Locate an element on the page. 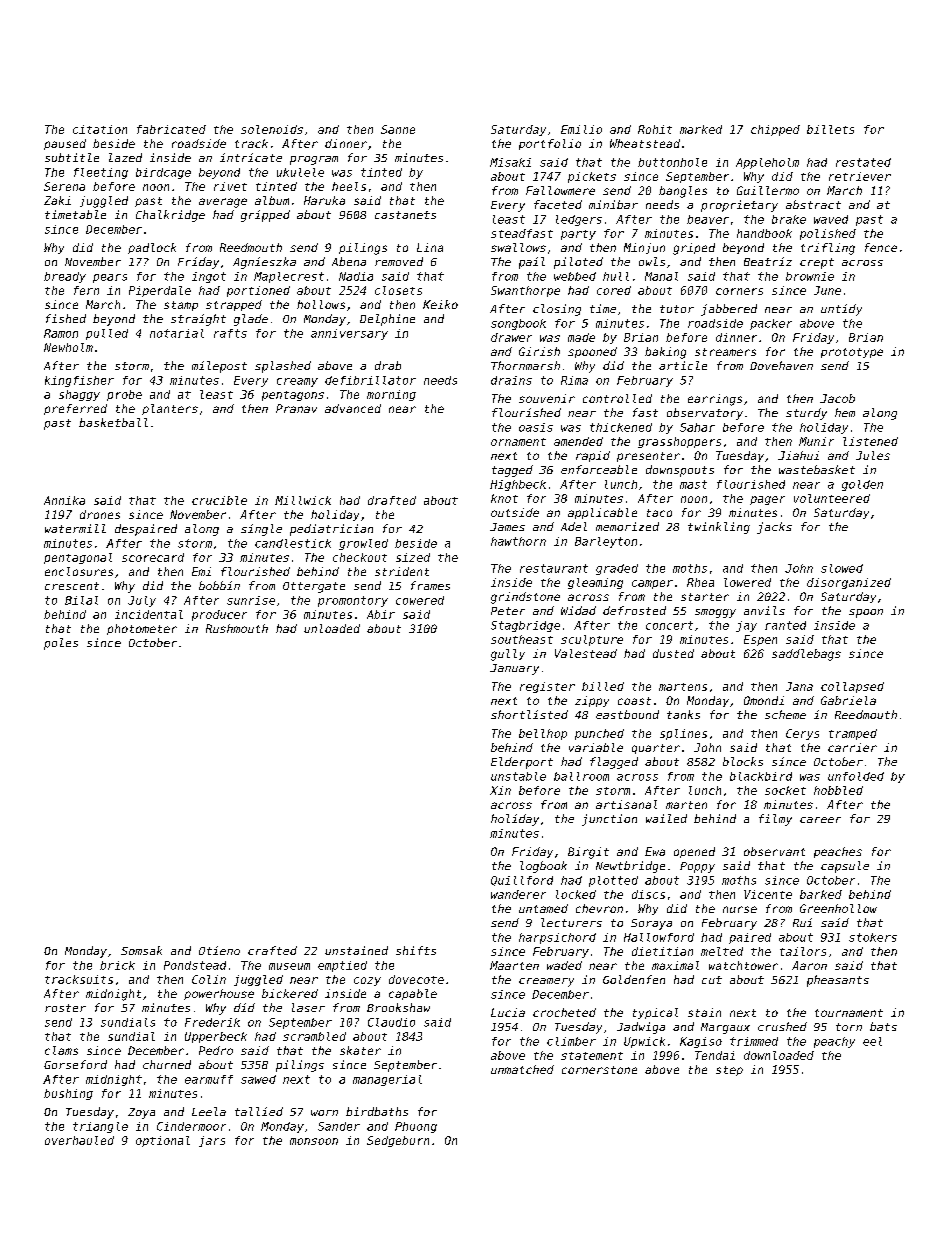 The width and height of the document is (952, 1233). jabbered is located at coordinates (729, 310).
